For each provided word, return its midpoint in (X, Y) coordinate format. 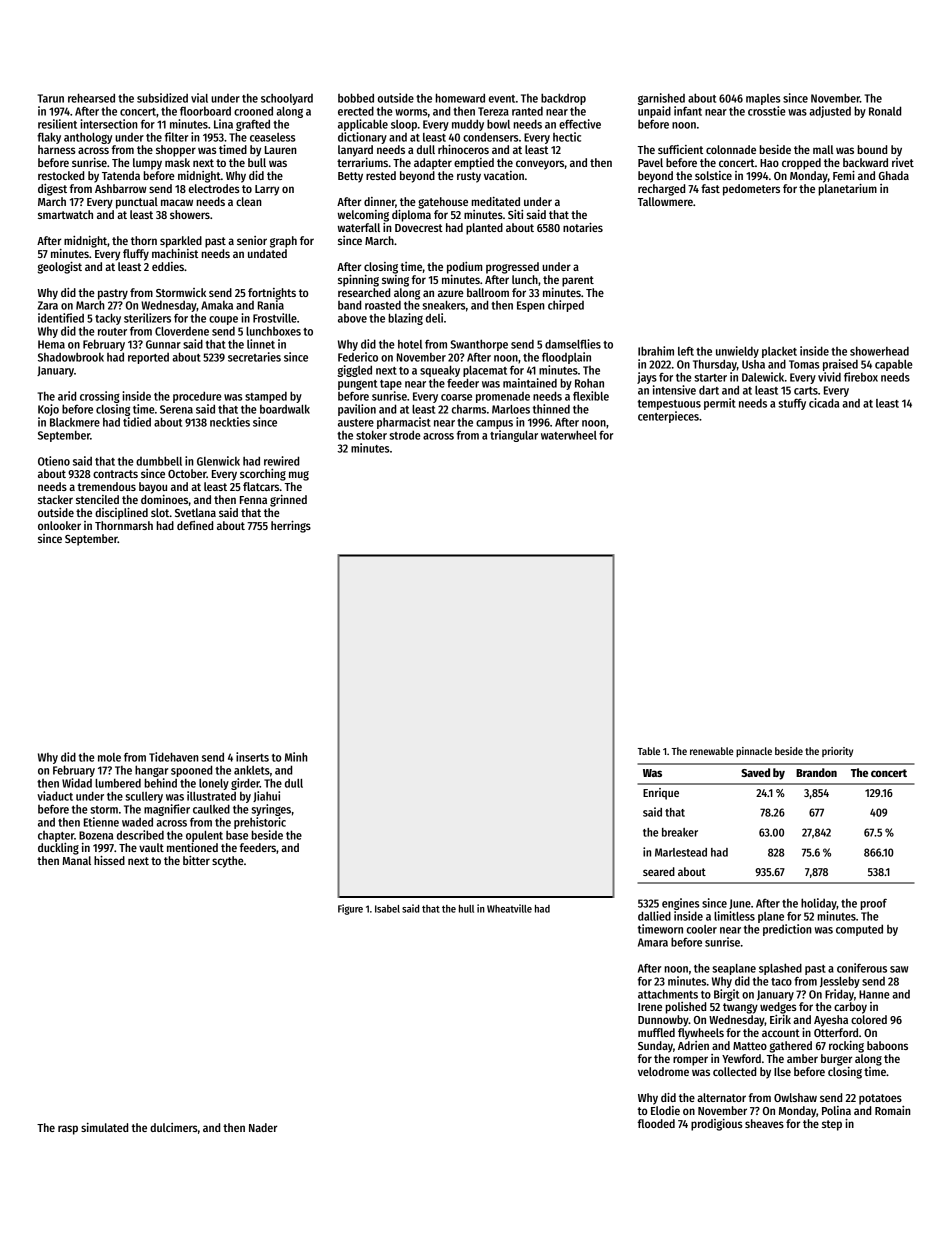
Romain (893, 1110)
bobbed (356, 98)
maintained (530, 383)
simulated (104, 1127)
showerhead (879, 351)
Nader (263, 1127)
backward (865, 162)
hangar (151, 771)
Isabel (387, 909)
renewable (712, 751)
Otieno (54, 461)
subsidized (162, 98)
